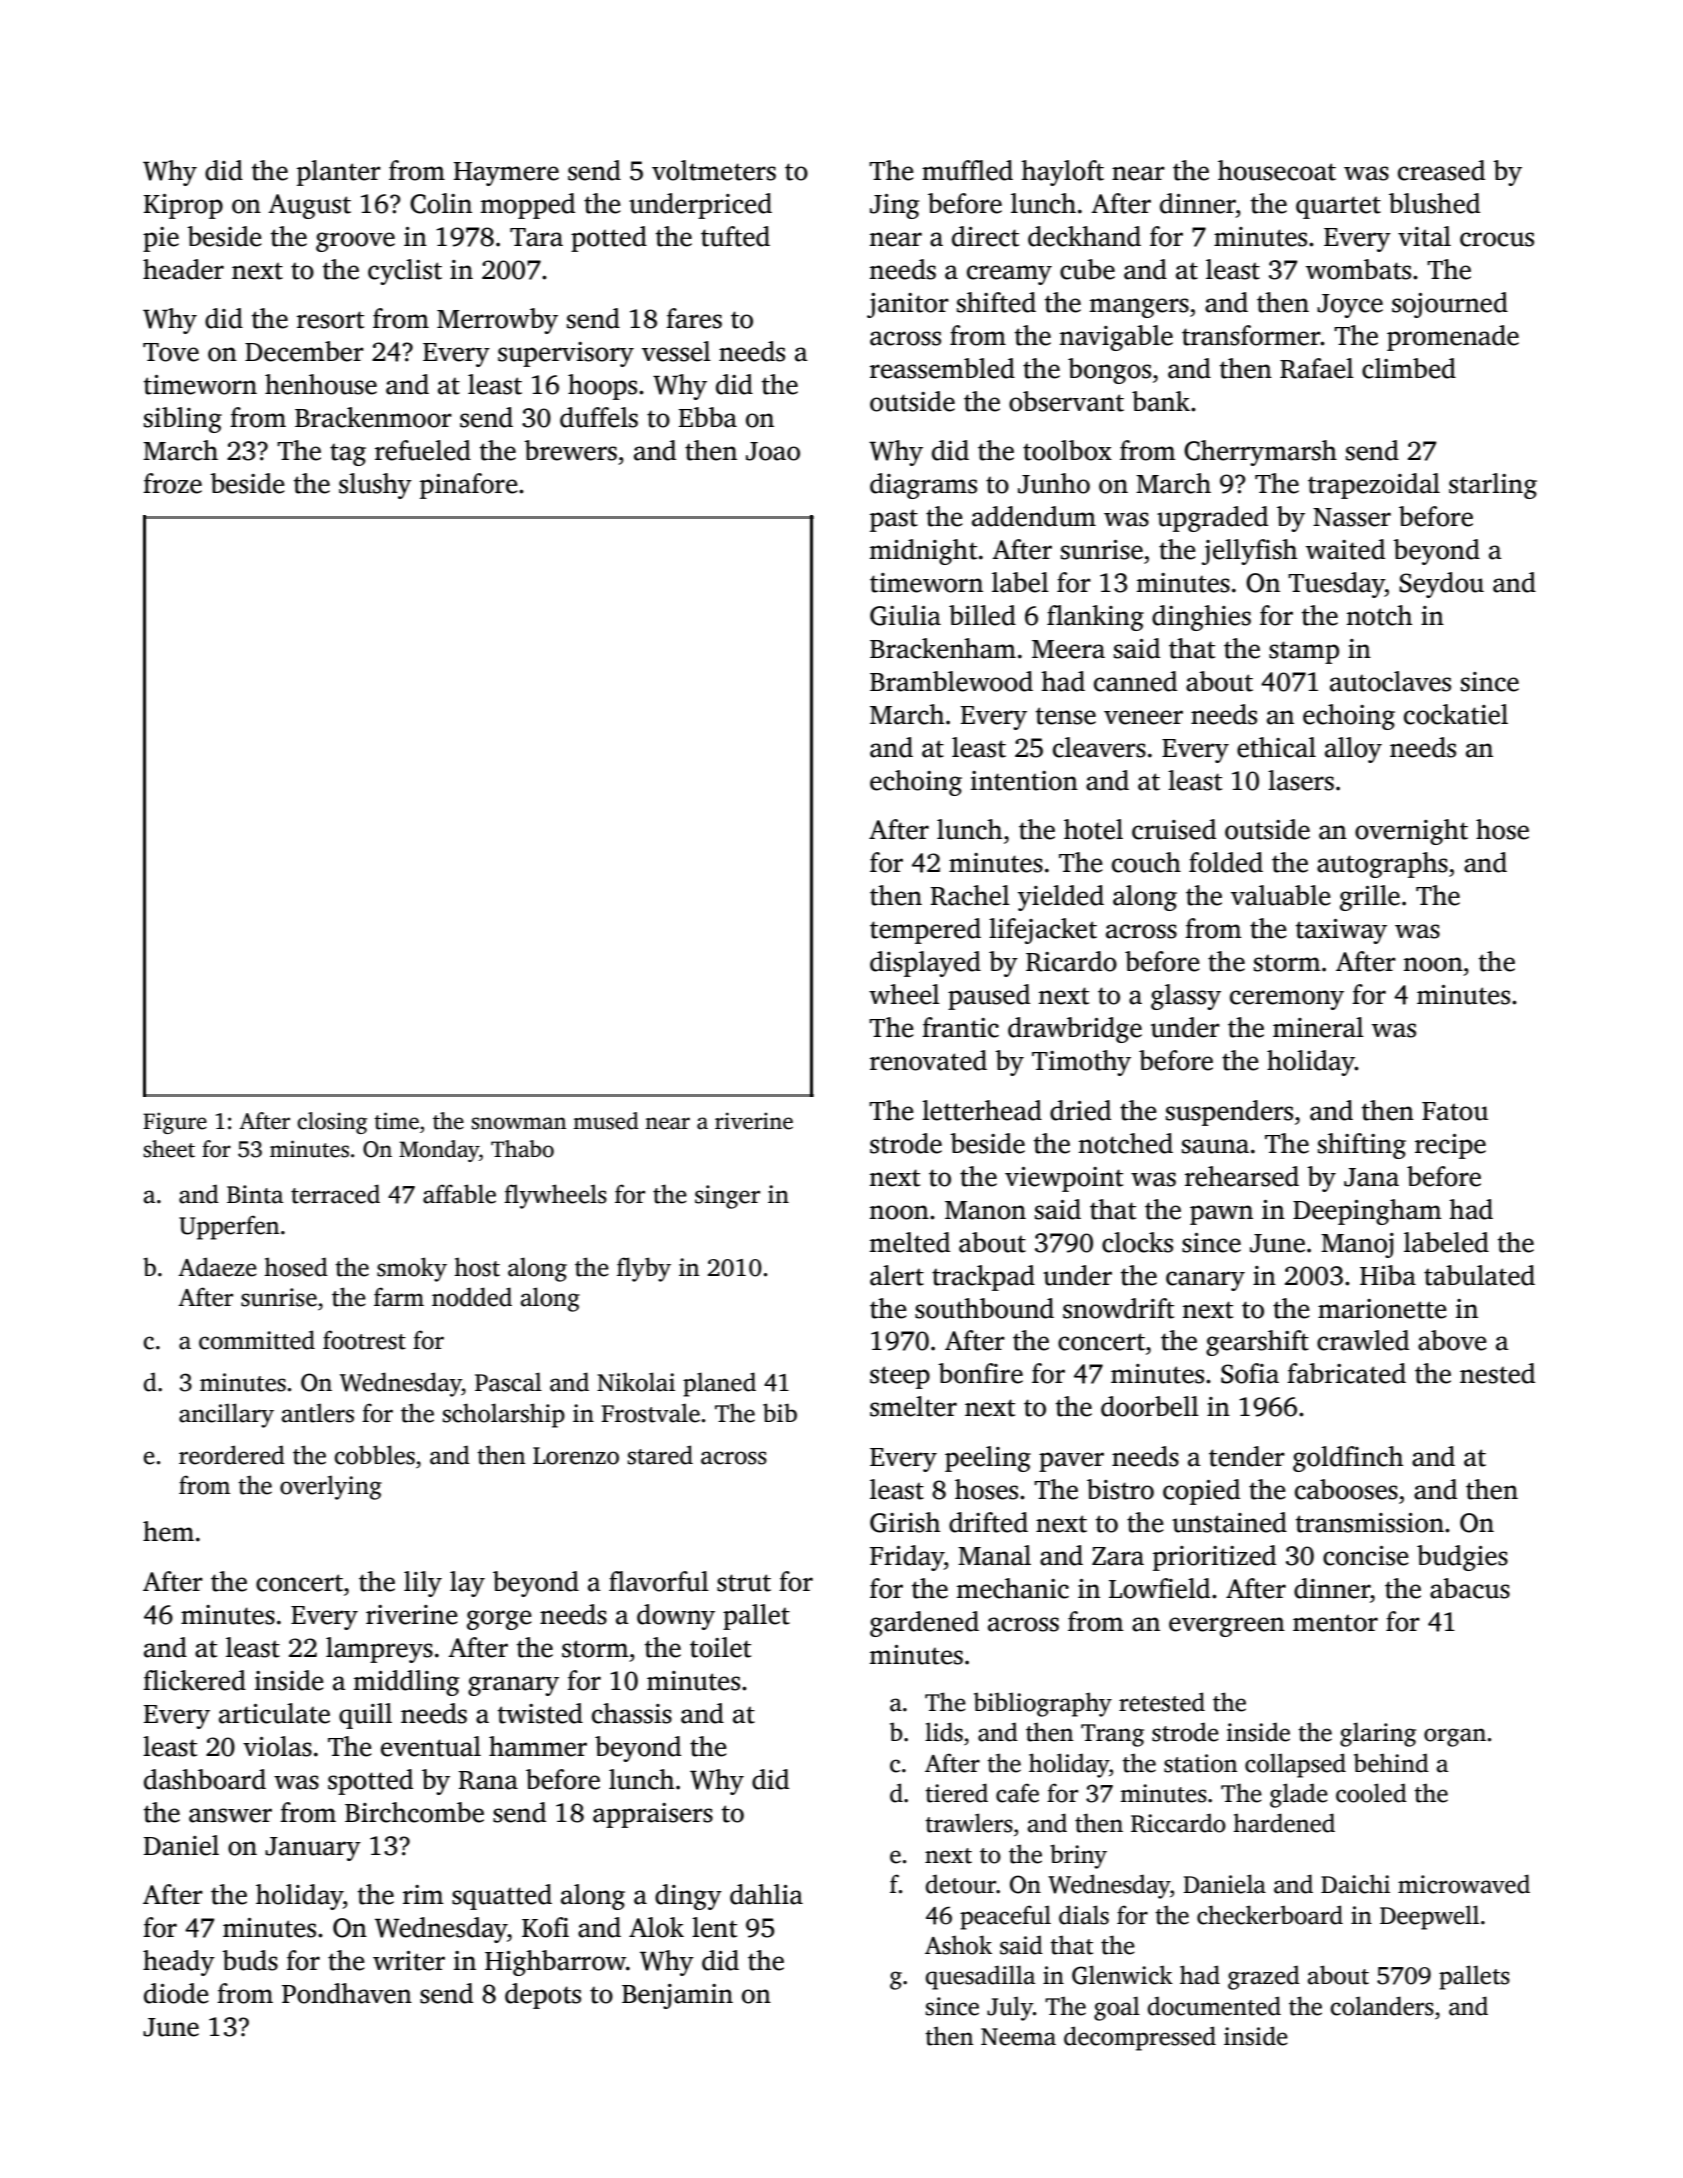 This screenshot has width=1683, height=2178. I want to click on muffled, so click(967, 170).
